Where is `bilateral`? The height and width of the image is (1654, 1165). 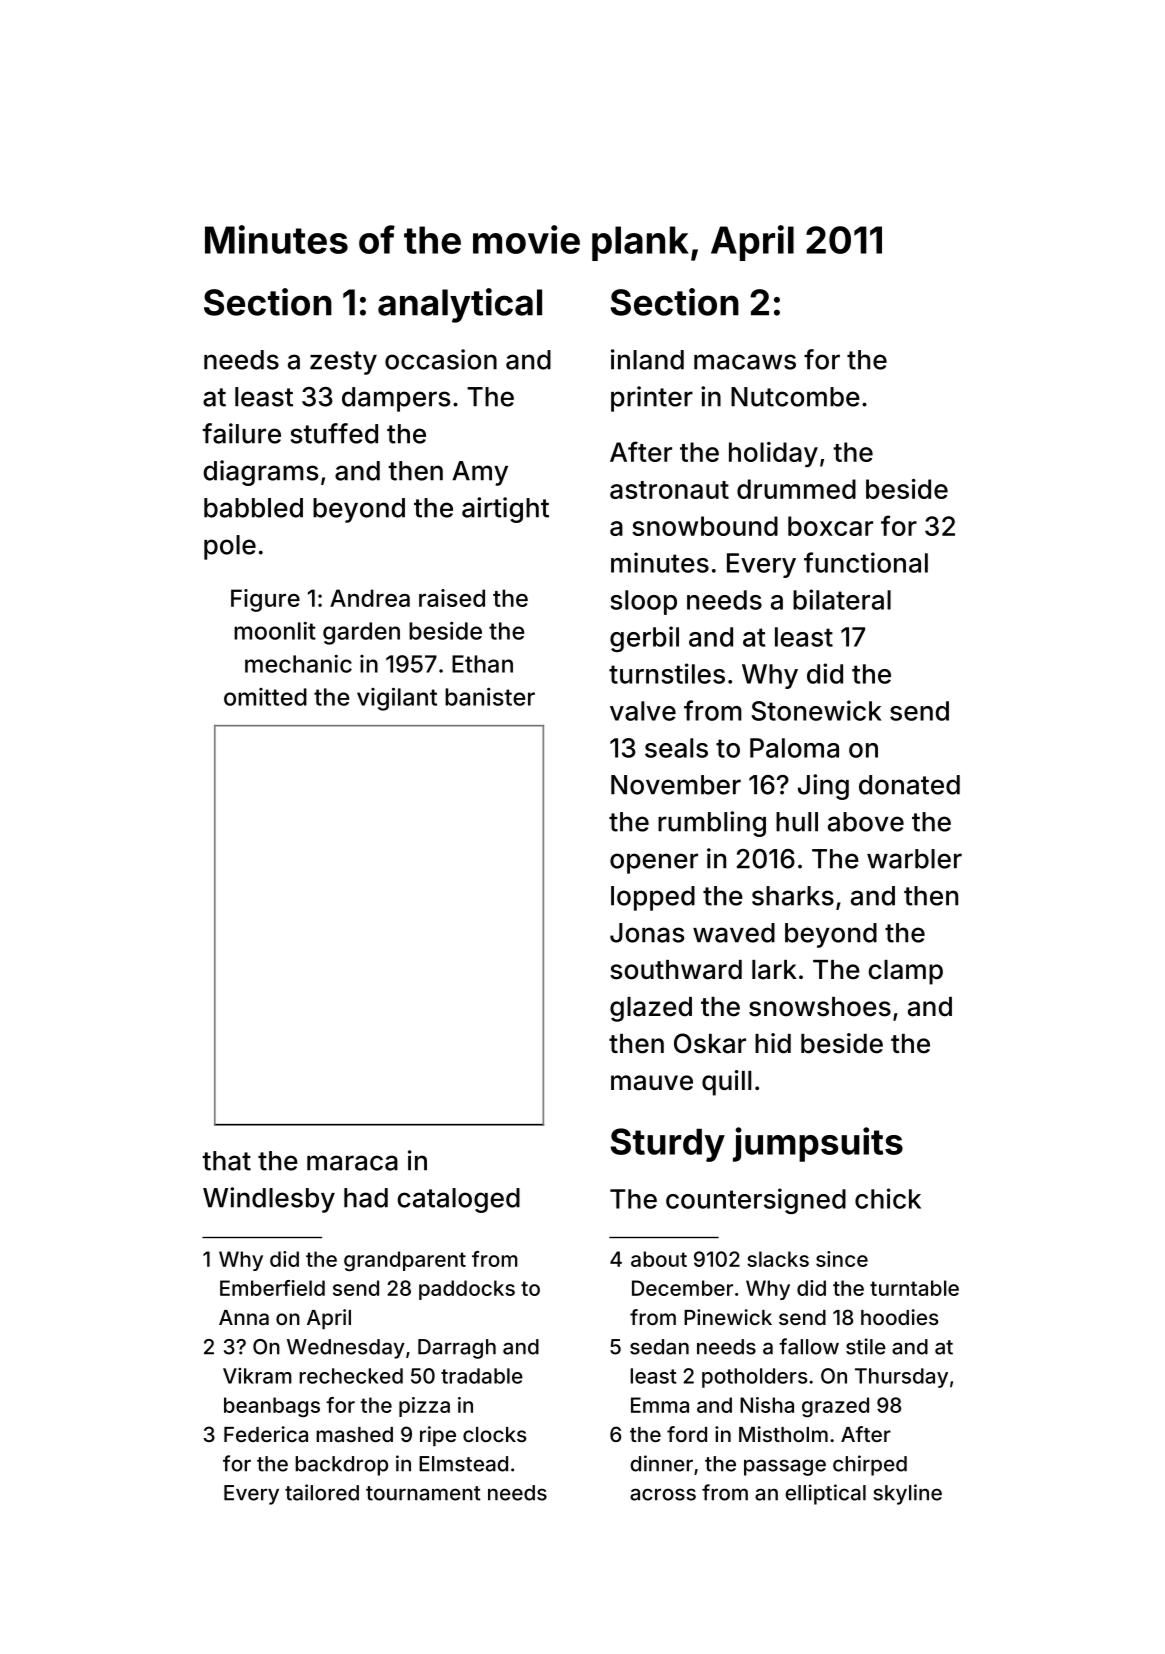 bilateral is located at coordinates (842, 599).
